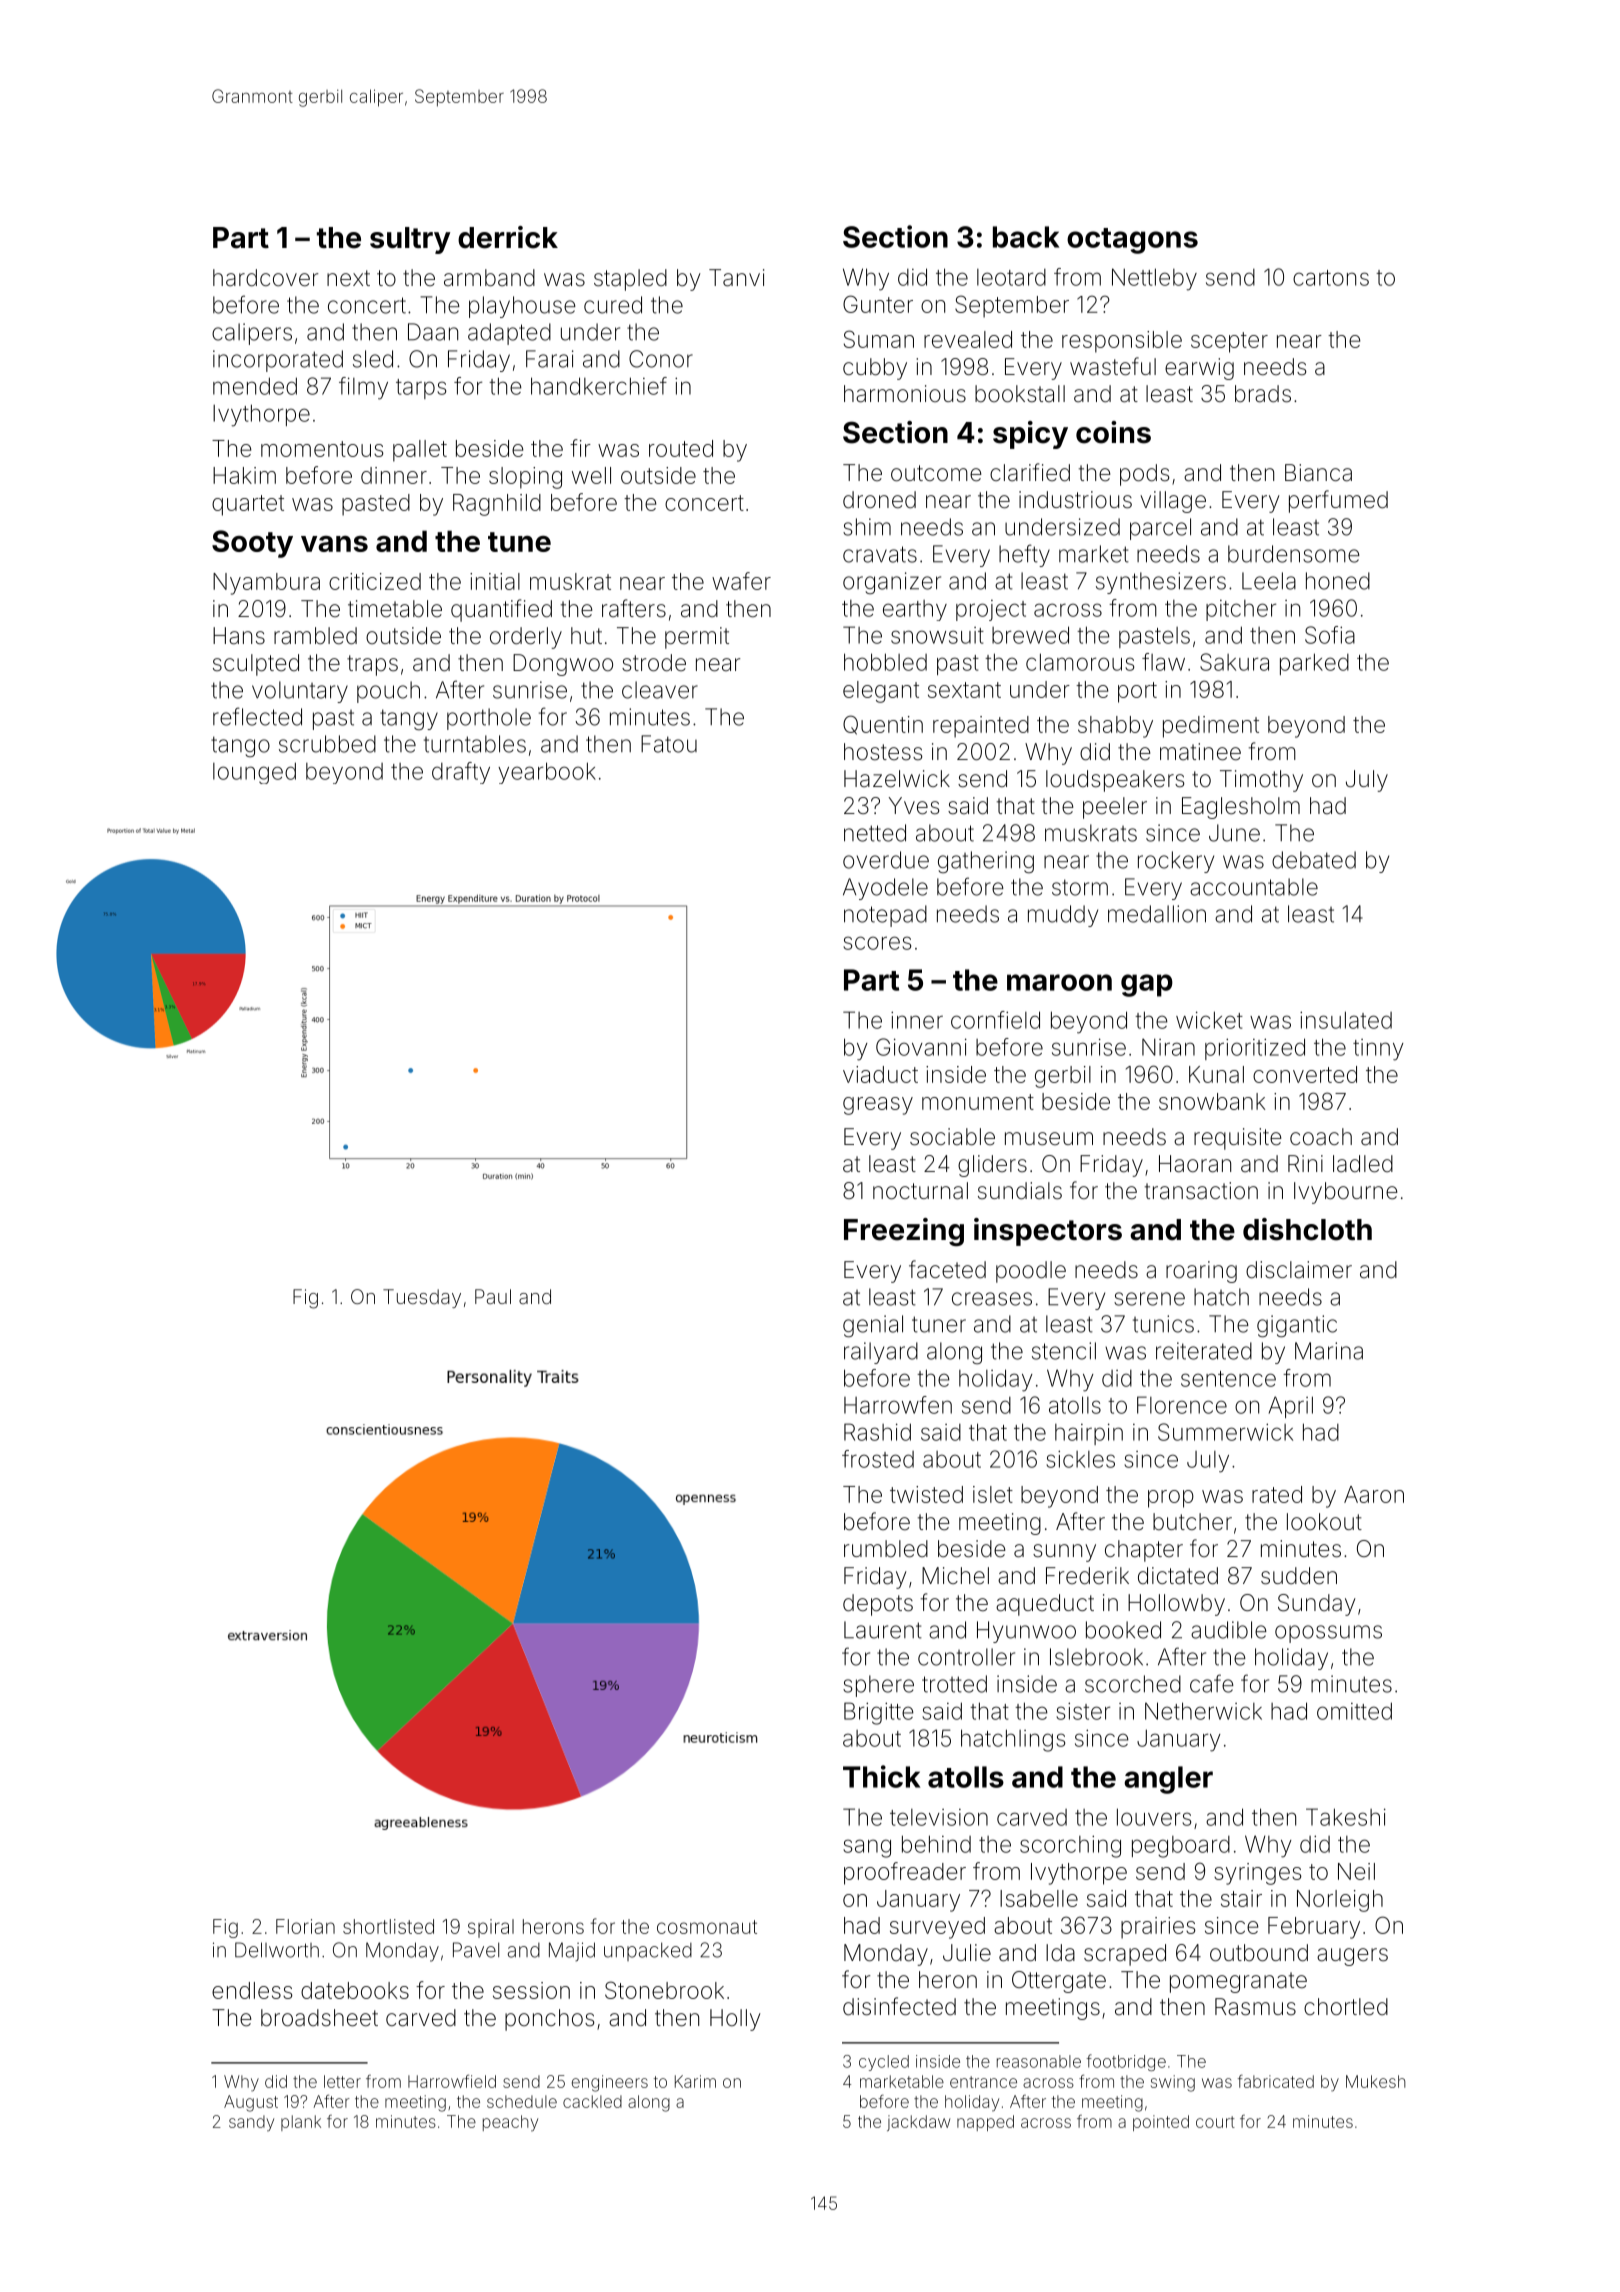 The width and height of the page is (1620, 2292). I want to click on derrick, so click(508, 237).
